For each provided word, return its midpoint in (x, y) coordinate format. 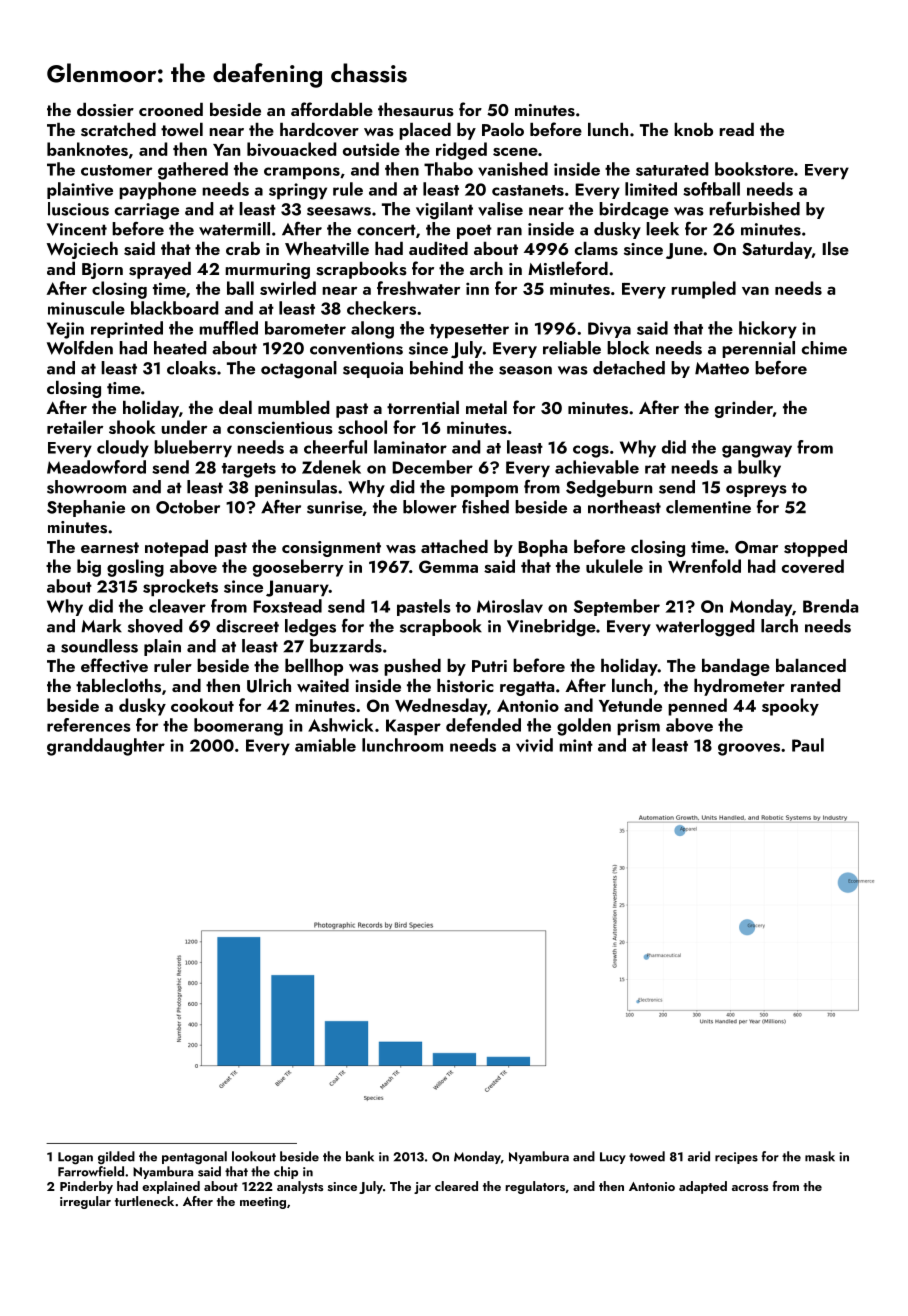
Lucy (613, 1158)
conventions (356, 348)
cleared (456, 1186)
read (736, 129)
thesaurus (416, 110)
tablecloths (118, 686)
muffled (228, 328)
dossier (105, 110)
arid (699, 1156)
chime (824, 348)
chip (286, 1172)
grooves (749, 749)
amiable (325, 745)
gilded (116, 1158)
